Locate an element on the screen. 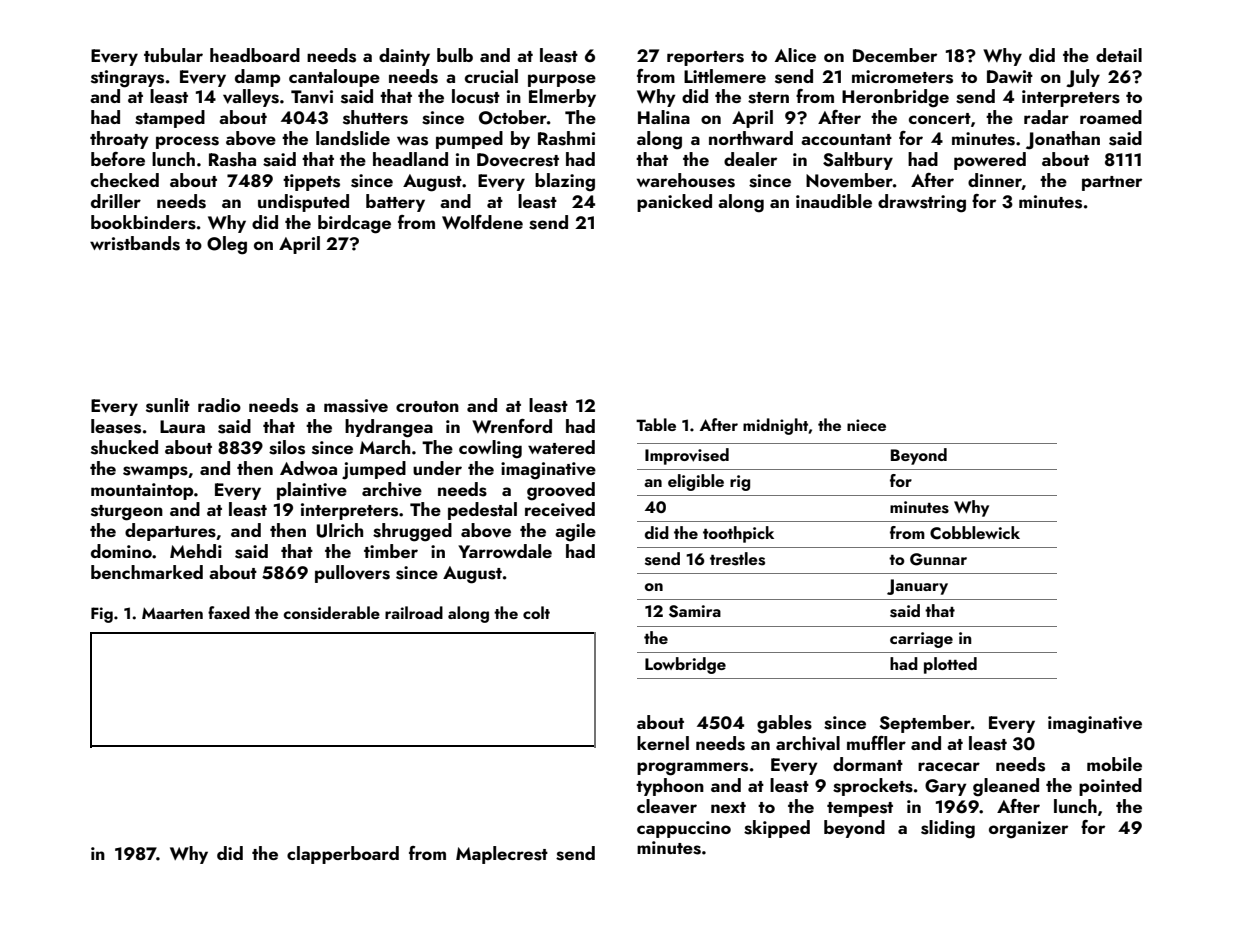 Image resolution: width=1233 pixels, height=952 pixels. roamed is located at coordinates (1111, 117).
